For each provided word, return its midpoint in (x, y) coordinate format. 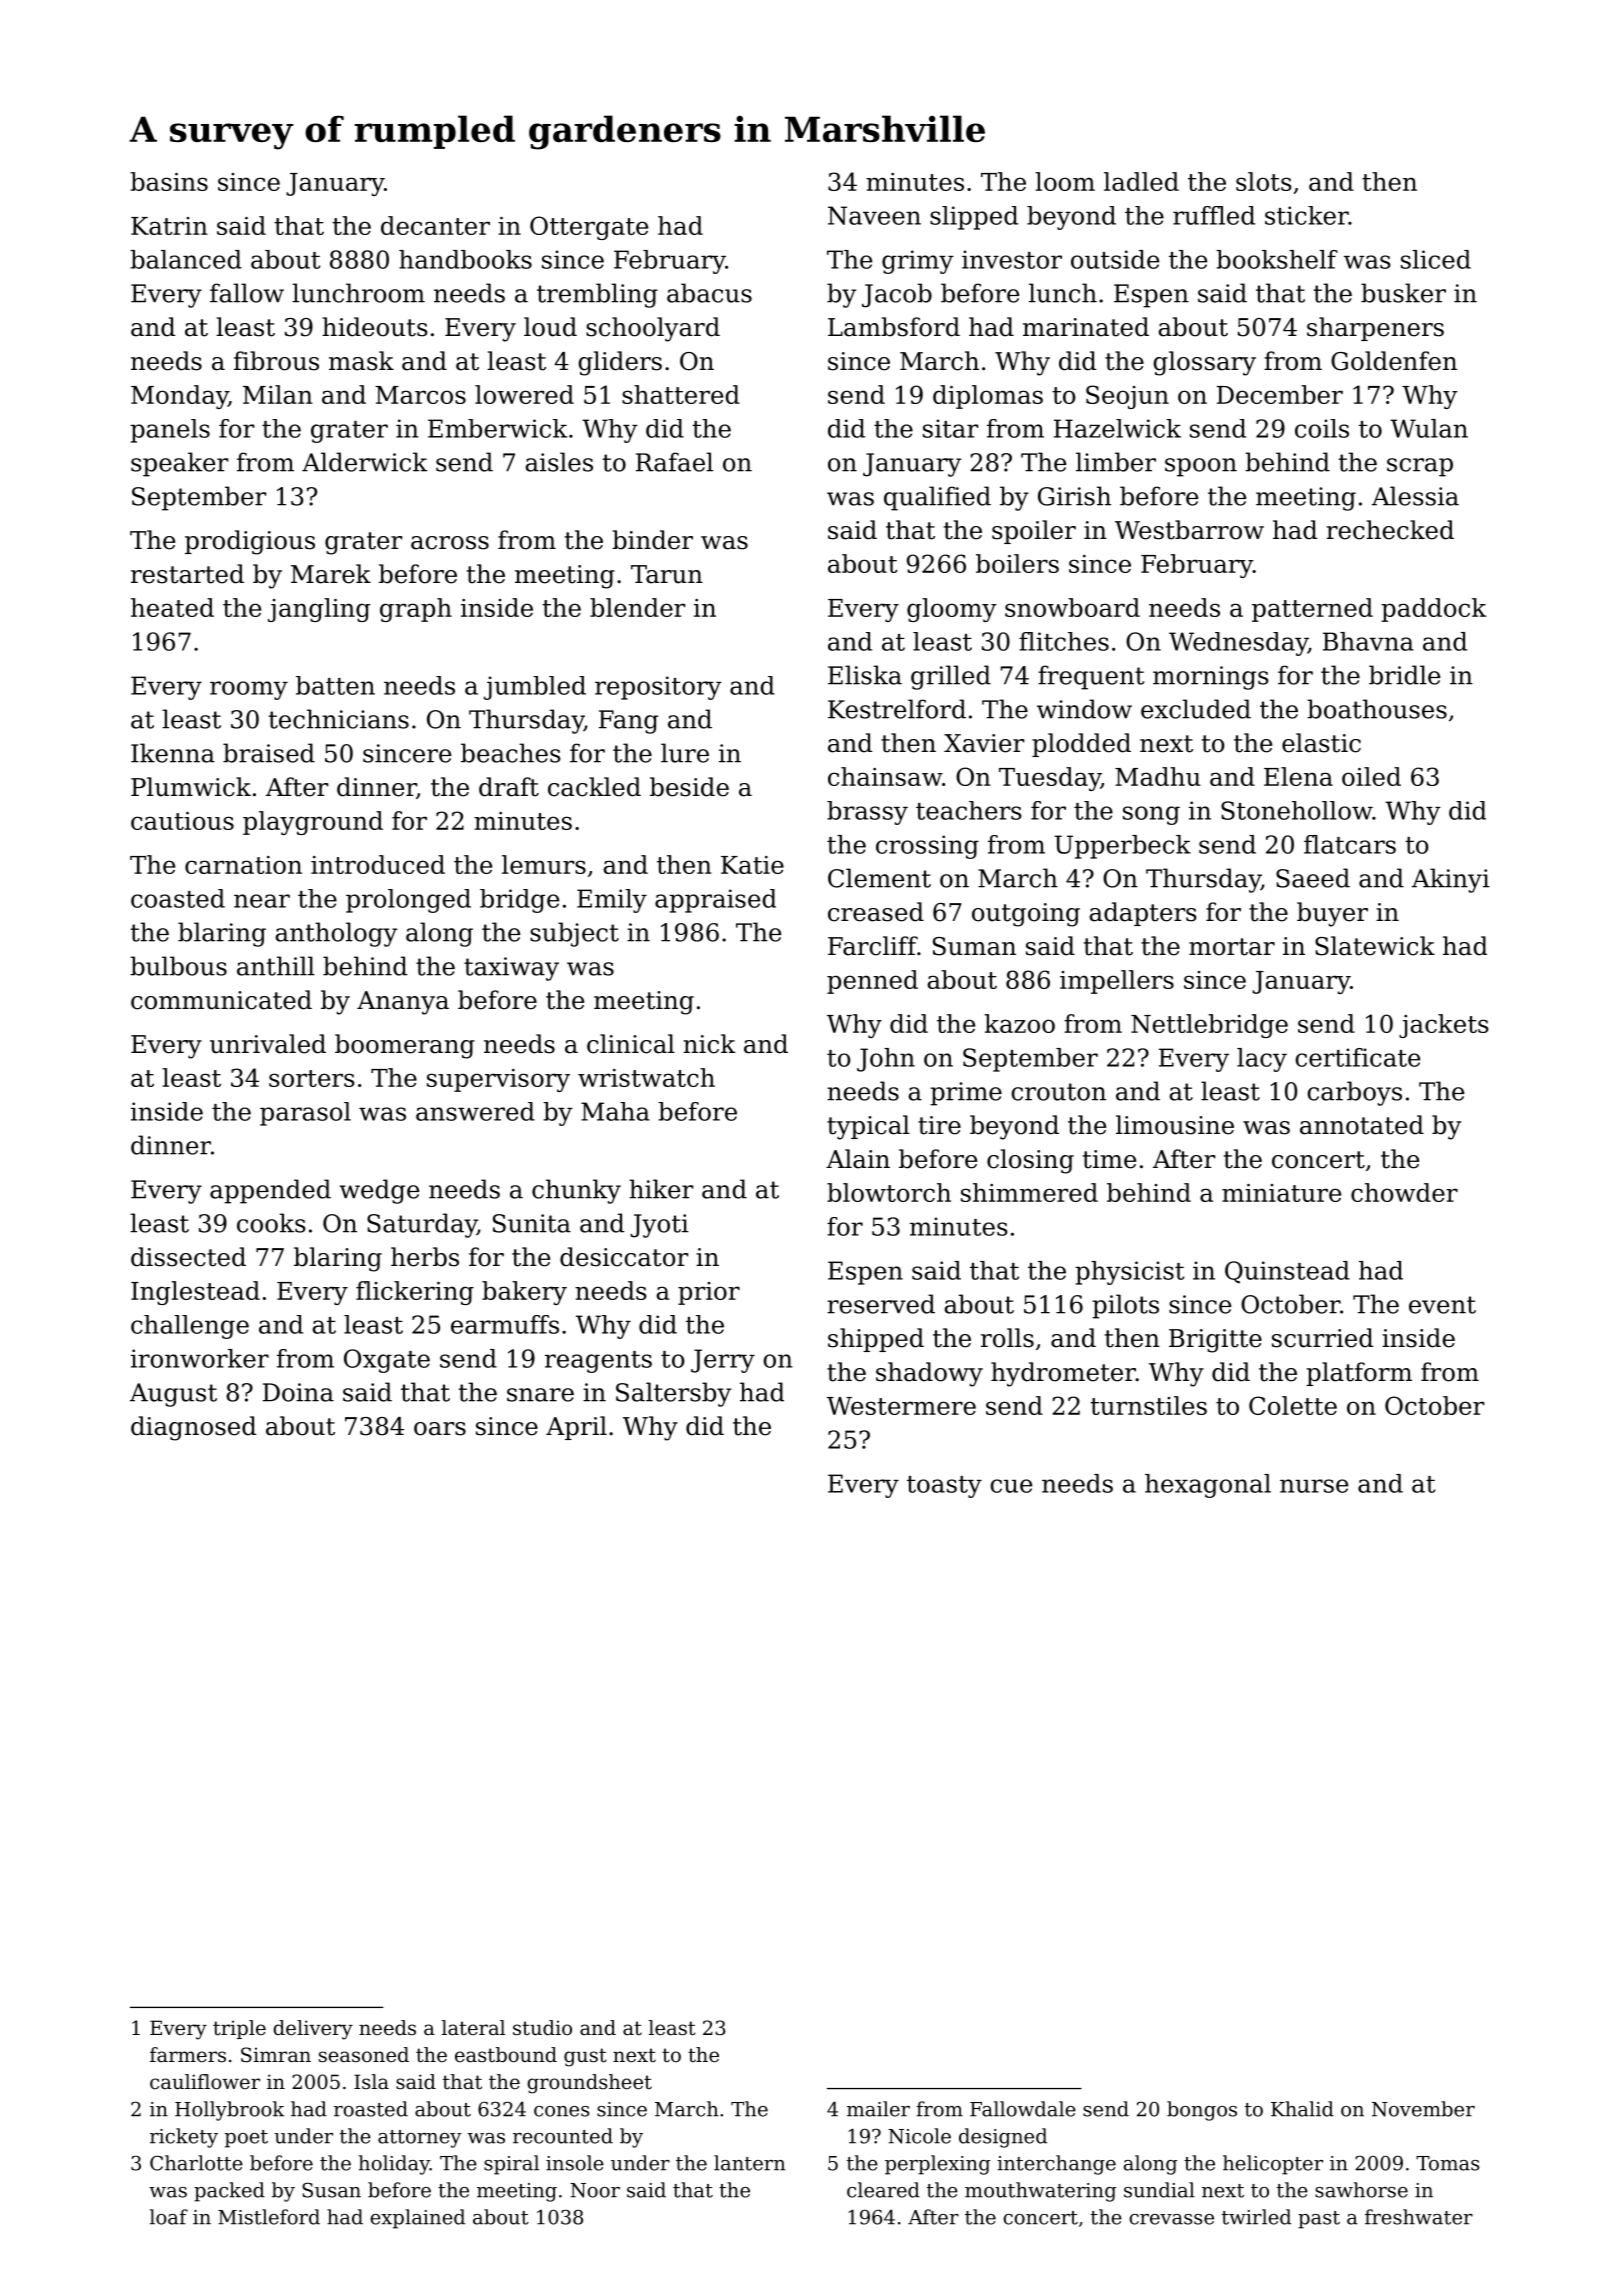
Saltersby (673, 1394)
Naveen (874, 215)
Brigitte (1215, 1341)
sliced (1436, 259)
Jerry (723, 1361)
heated (172, 607)
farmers (188, 2055)
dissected (188, 1257)
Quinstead (1287, 1272)
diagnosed (193, 1428)
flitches (1064, 641)
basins (169, 181)
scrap (1420, 467)
